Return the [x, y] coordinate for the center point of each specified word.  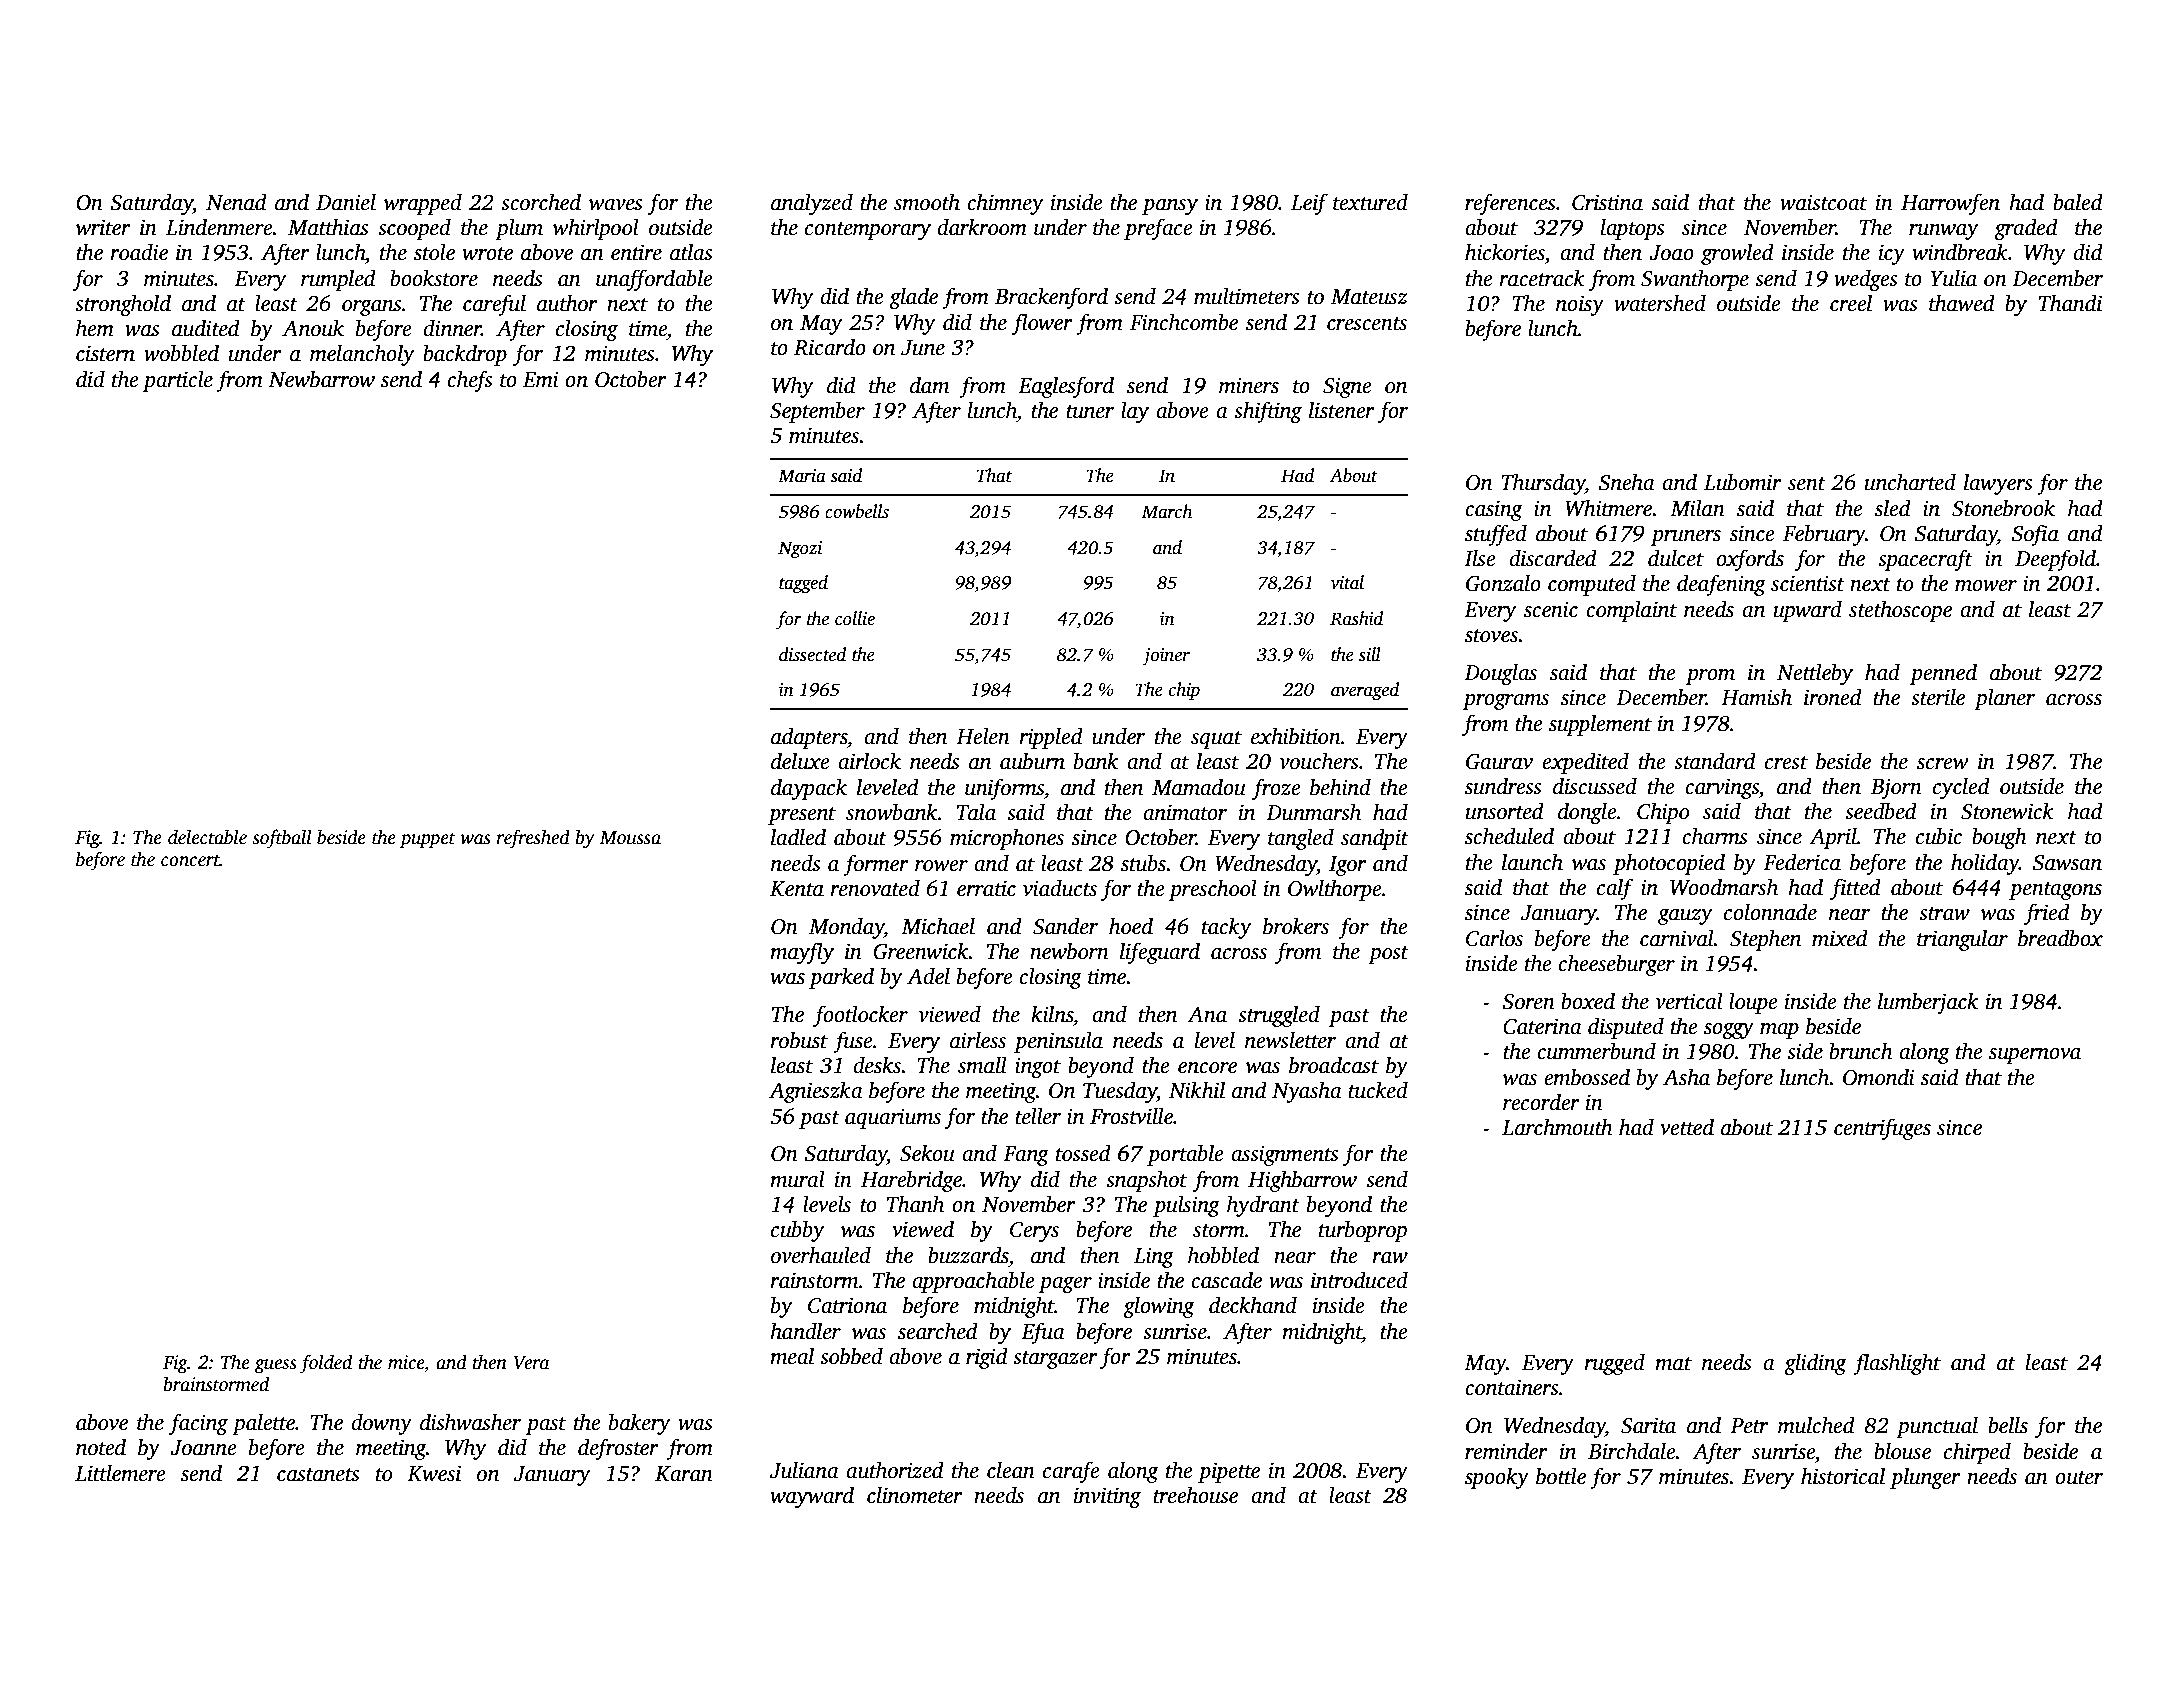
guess [275, 1366]
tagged [803, 584]
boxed [1588, 1001]
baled [2078, 202]
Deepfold [2055, 560]
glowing [1158, 1307]
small [982, 1065]
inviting [1107, 1497]
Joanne [203, 1448]
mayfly [802, 953]
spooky [1497, 1478]
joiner [1166, 656]
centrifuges [1882, 1129]
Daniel [346, 202]
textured [1370, 202]
